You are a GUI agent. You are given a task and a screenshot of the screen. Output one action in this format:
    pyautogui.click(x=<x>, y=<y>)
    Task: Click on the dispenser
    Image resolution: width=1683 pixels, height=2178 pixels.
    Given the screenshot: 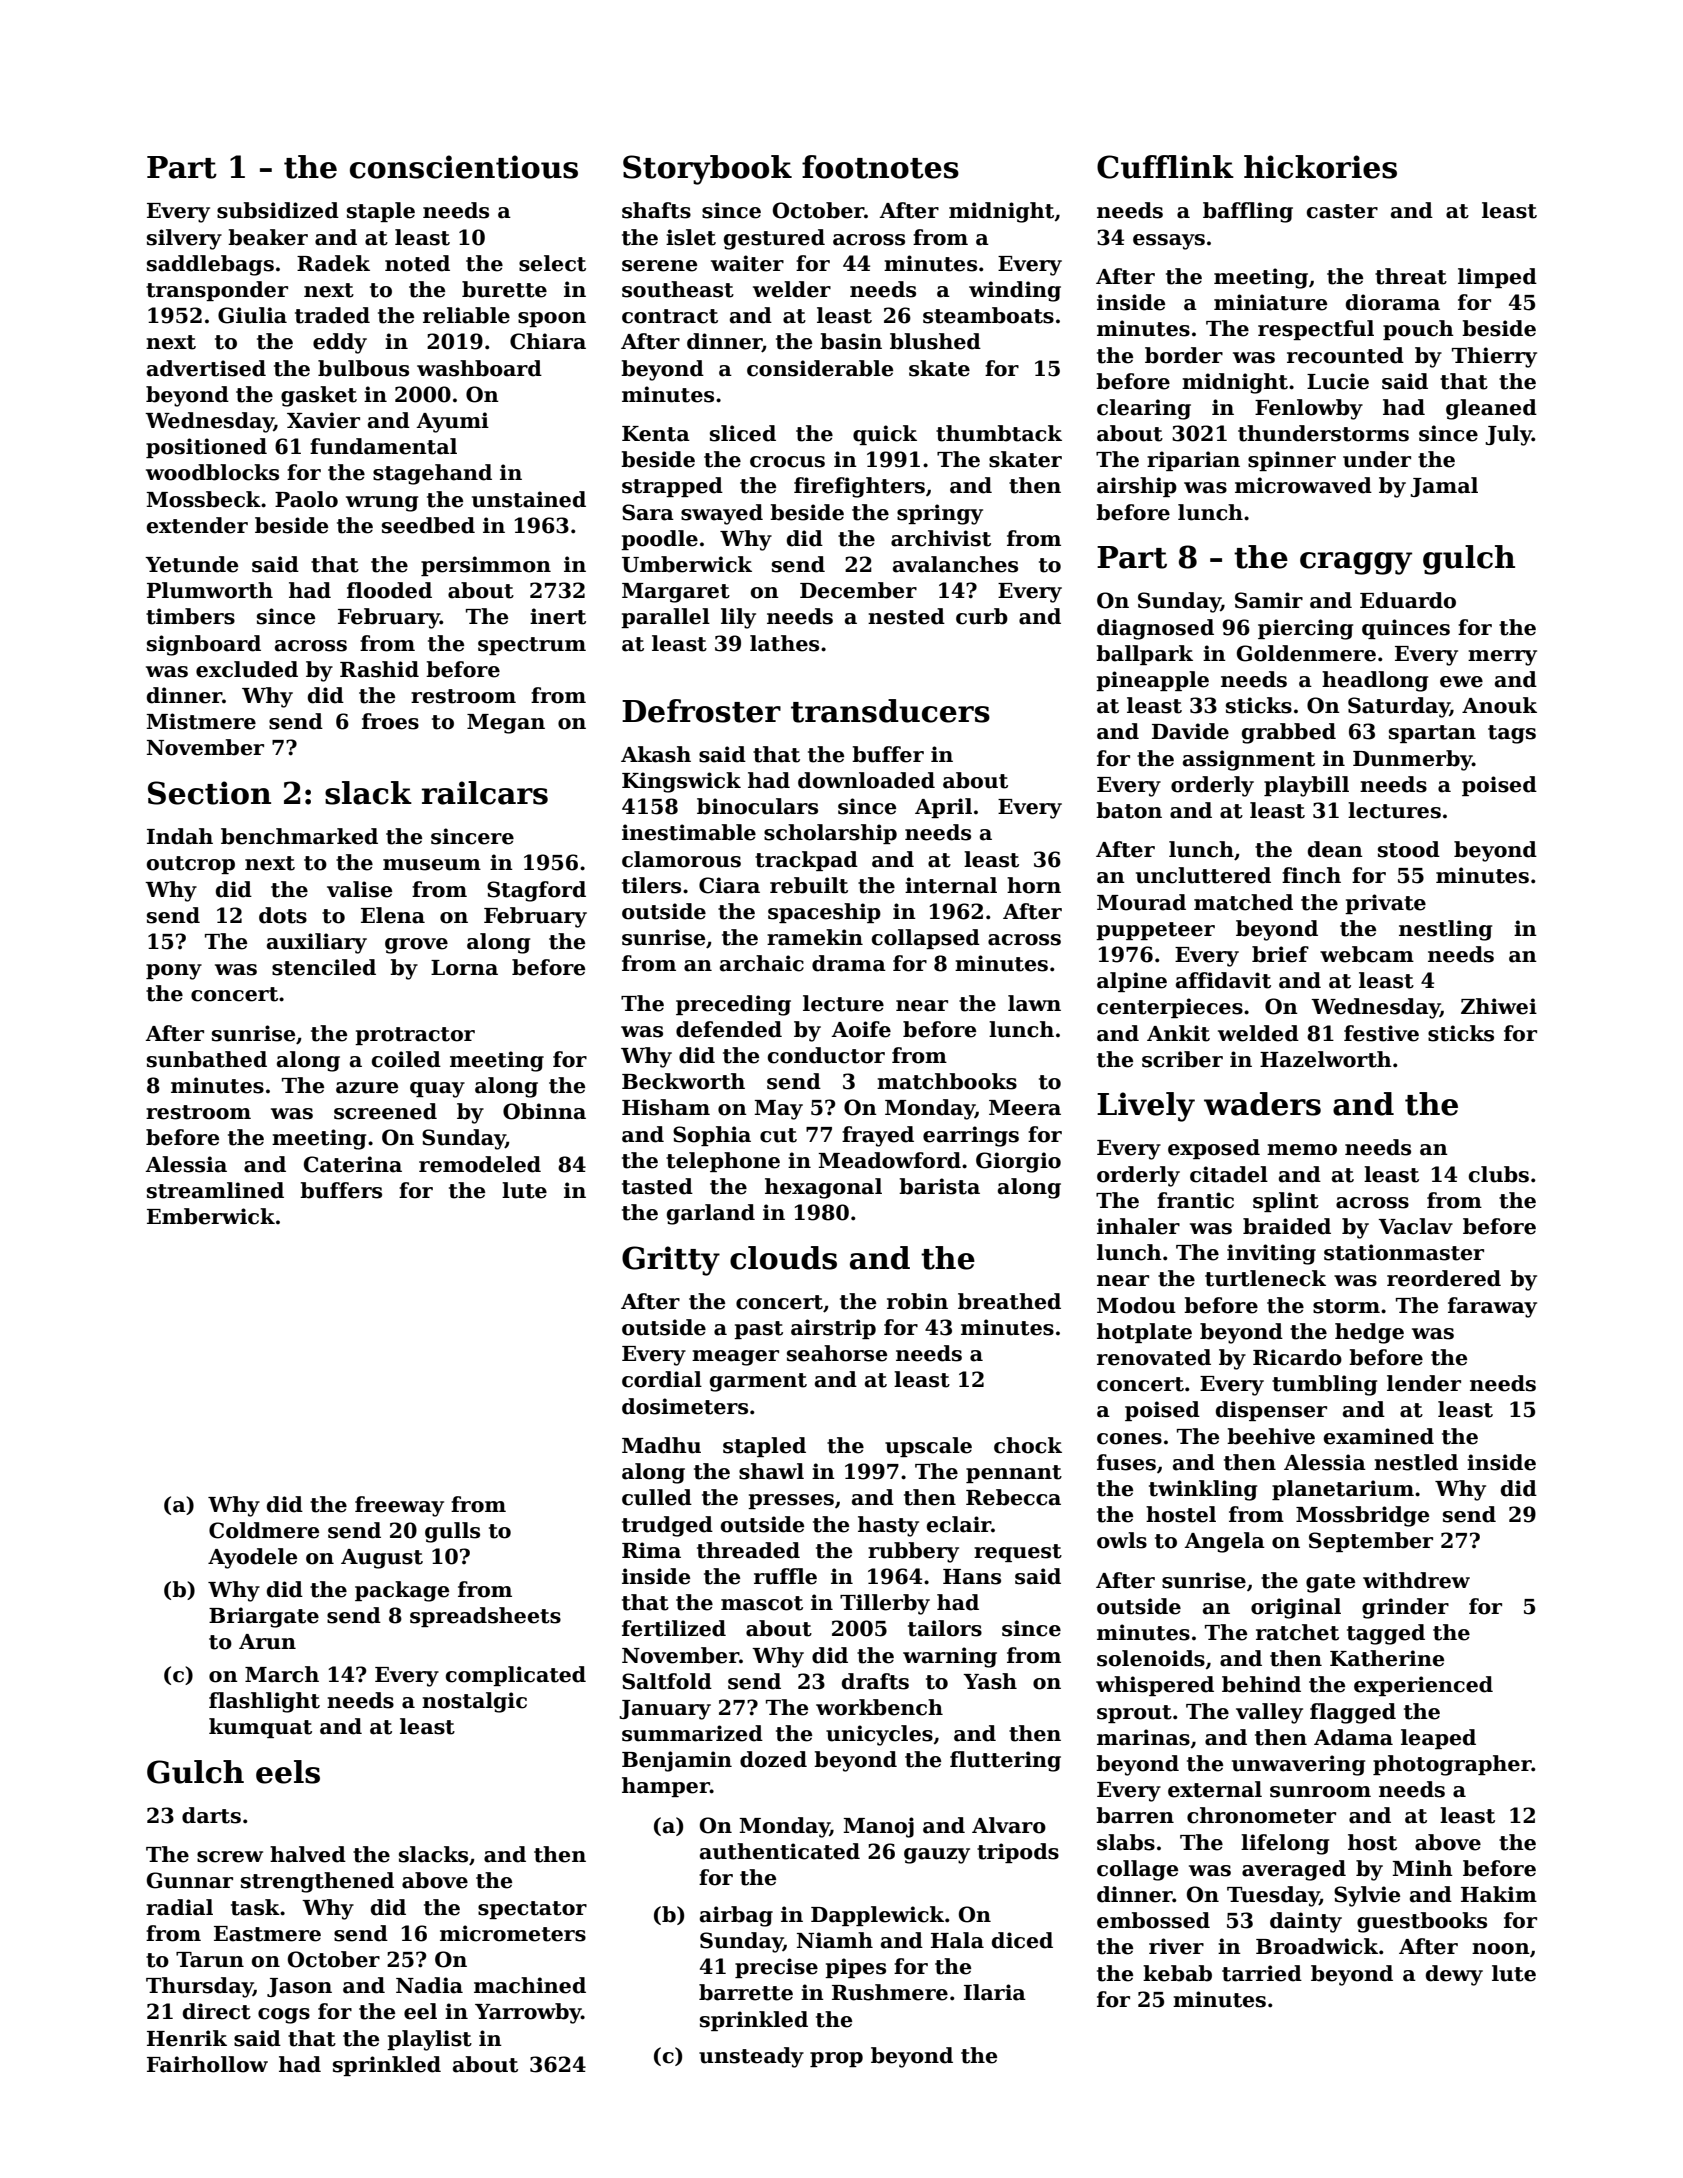 What is the action you would take?
    pyautogui.click(x=1271, y=1411)
